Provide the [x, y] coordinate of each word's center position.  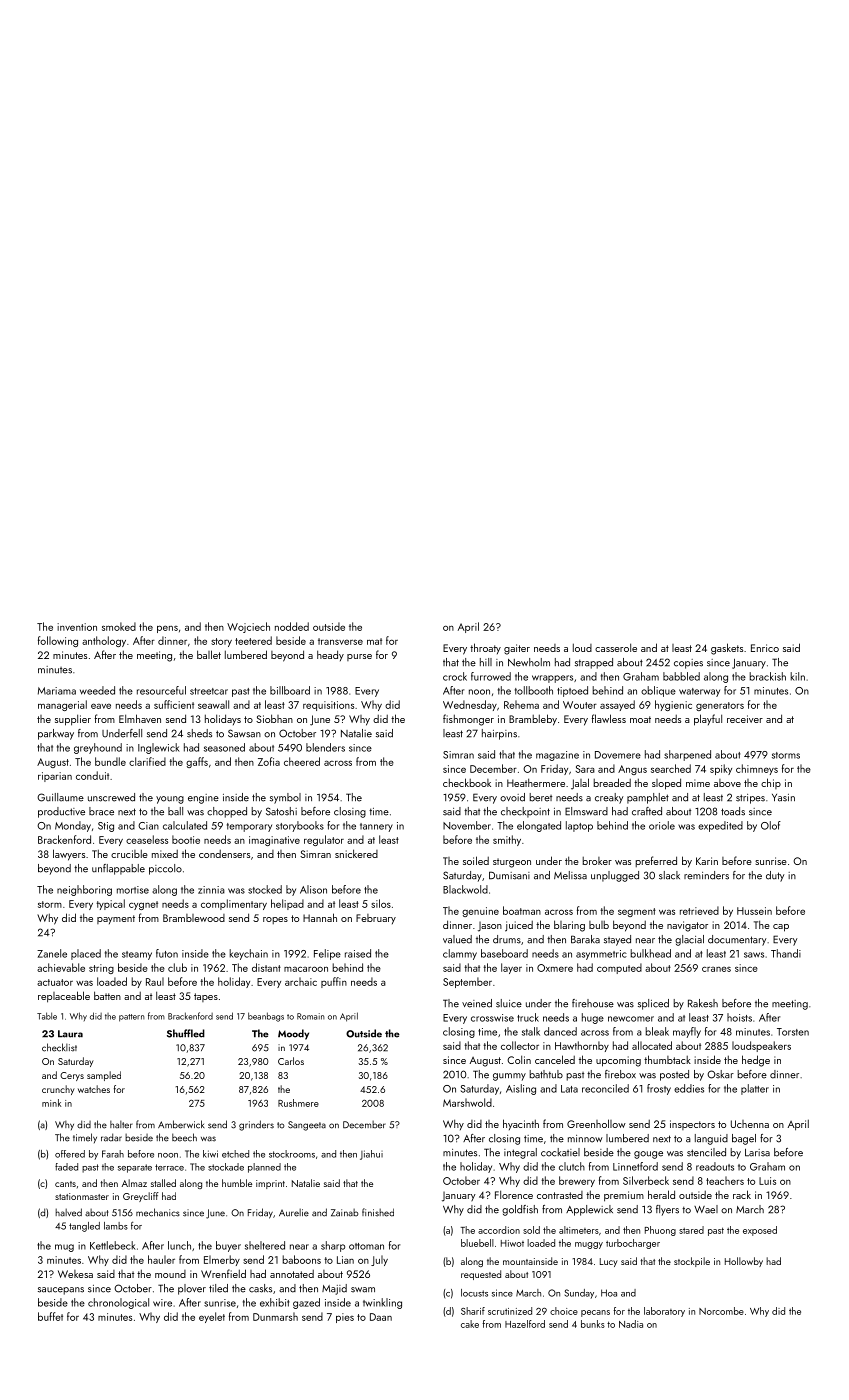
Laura [70, 1034]
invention [77, 627]
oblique [658, 691]
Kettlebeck [113, 1245]
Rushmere [298, 1103]
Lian [345, 1260]
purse [359, 657]
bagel [744, 1139]
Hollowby [744, 1262]
